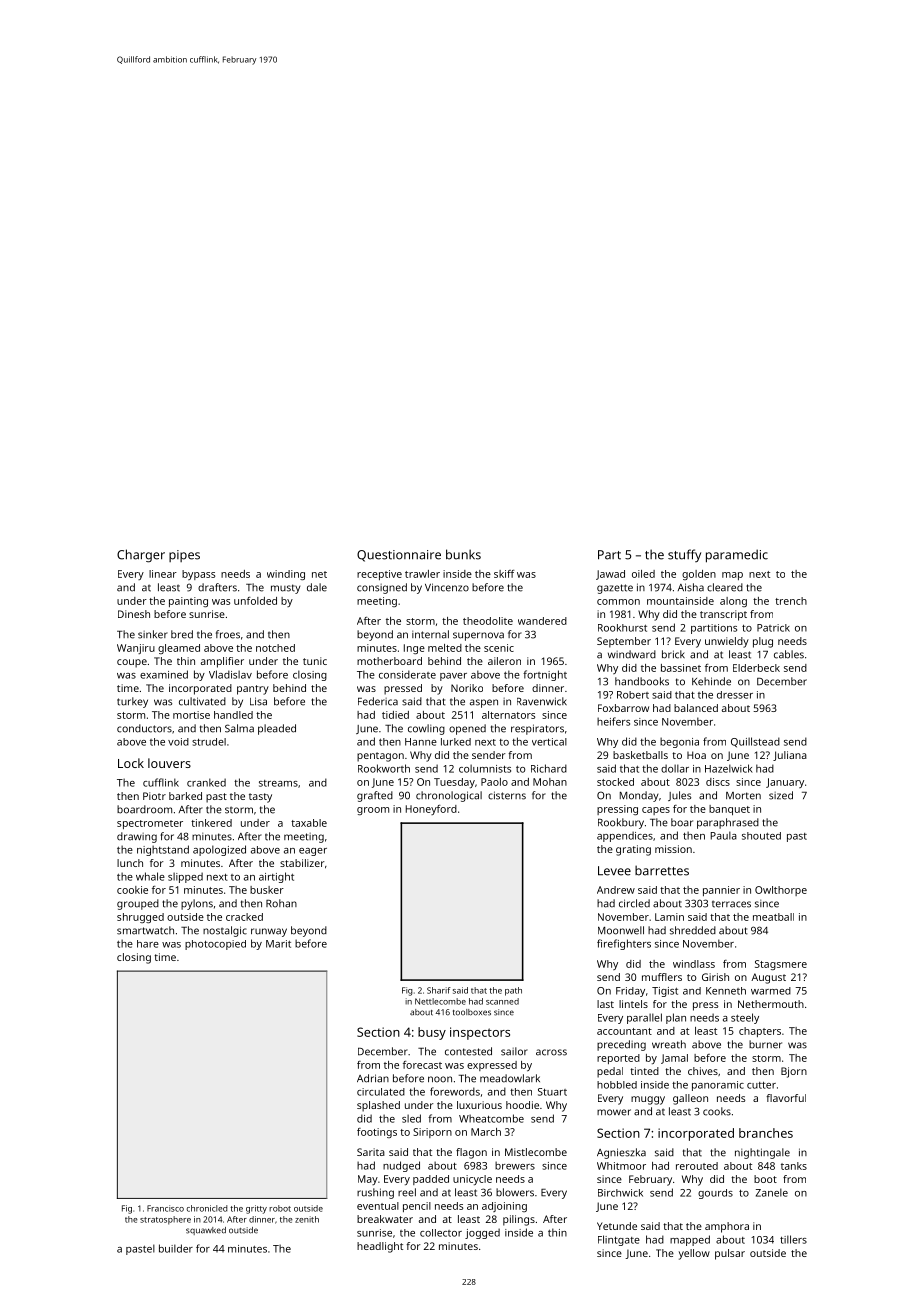 The width and height of the screenshot is (924, 1308). What do you see at coordinates (165, 1208) in the screenshot?
I see `Francisco` at bounding box center [165, 1208].
